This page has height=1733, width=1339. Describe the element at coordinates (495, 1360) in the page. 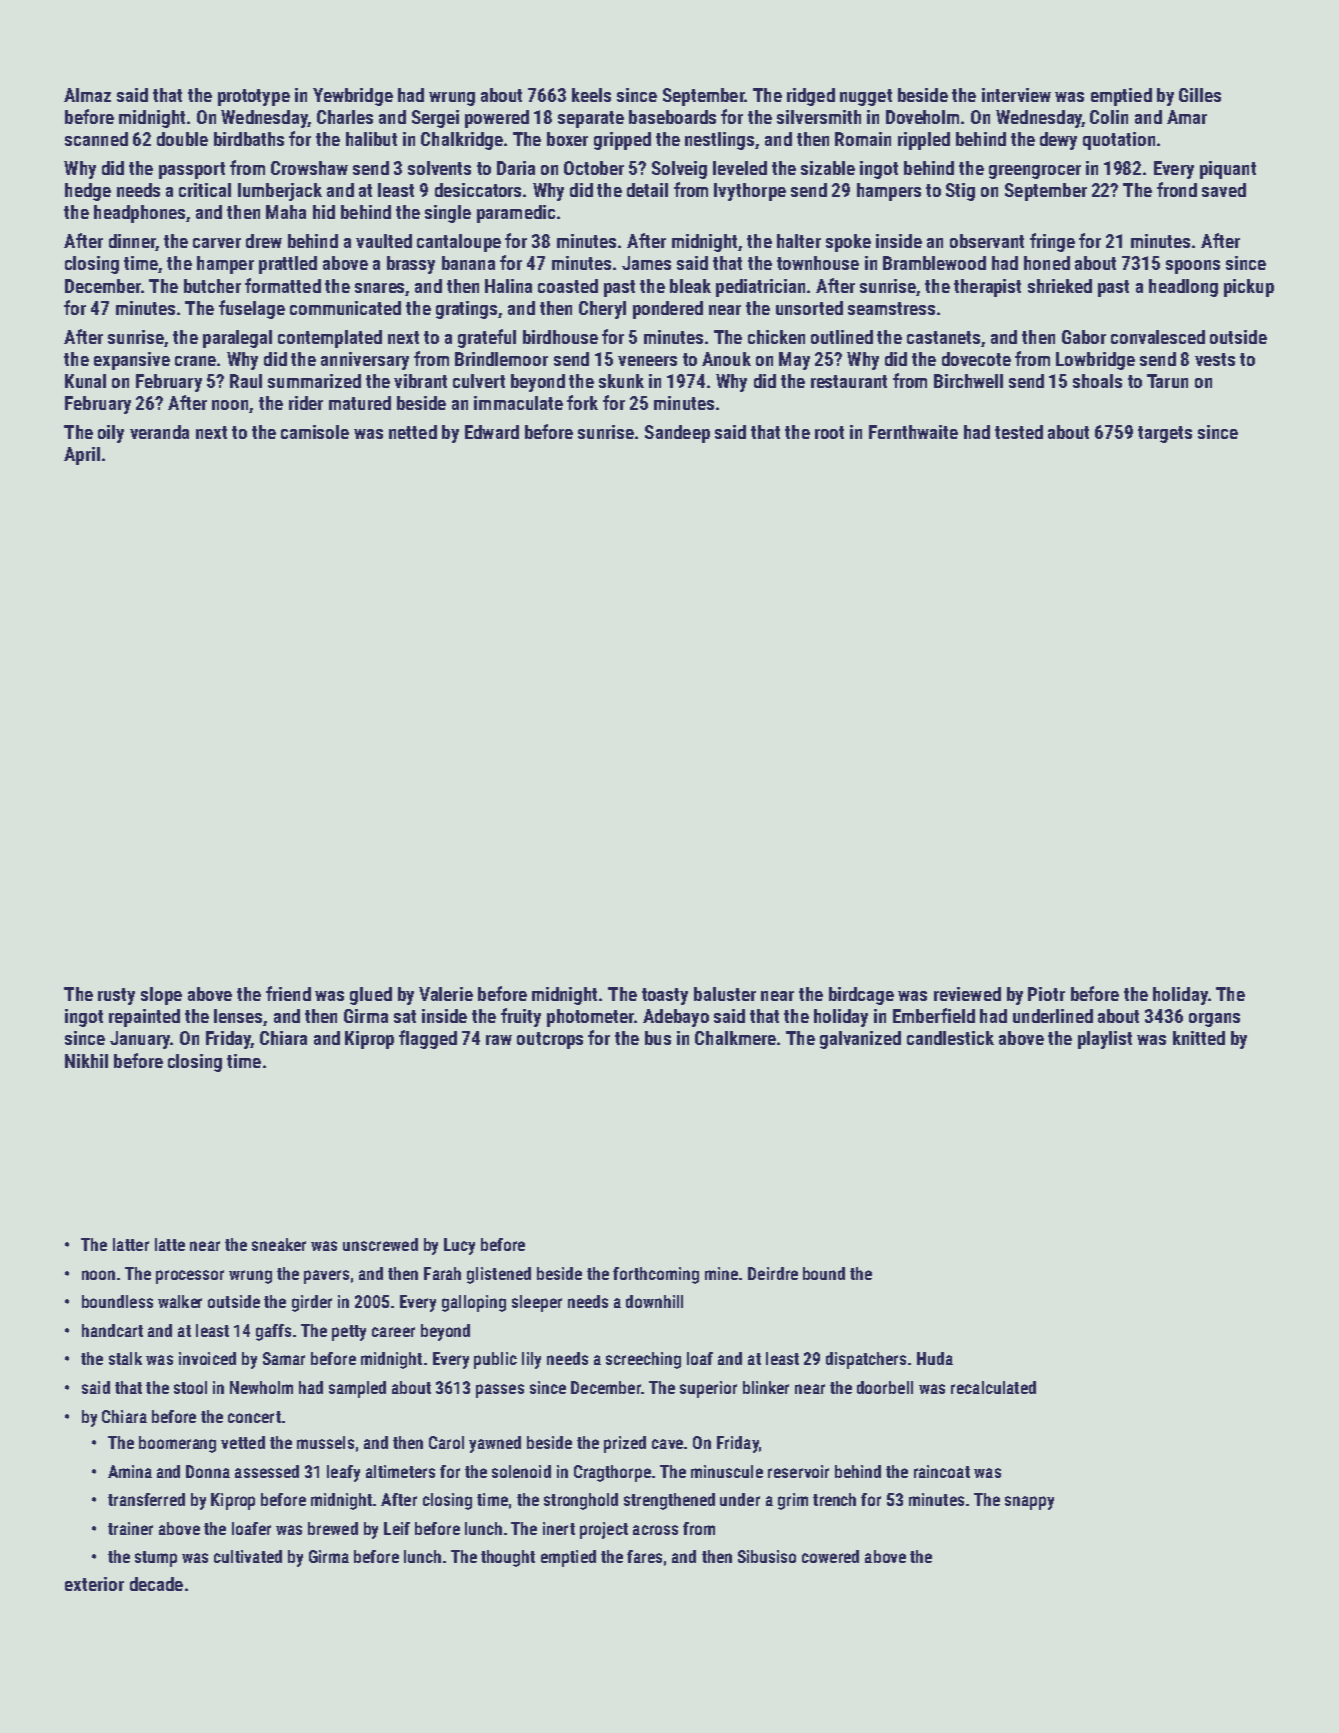

I see `public` at that location.
